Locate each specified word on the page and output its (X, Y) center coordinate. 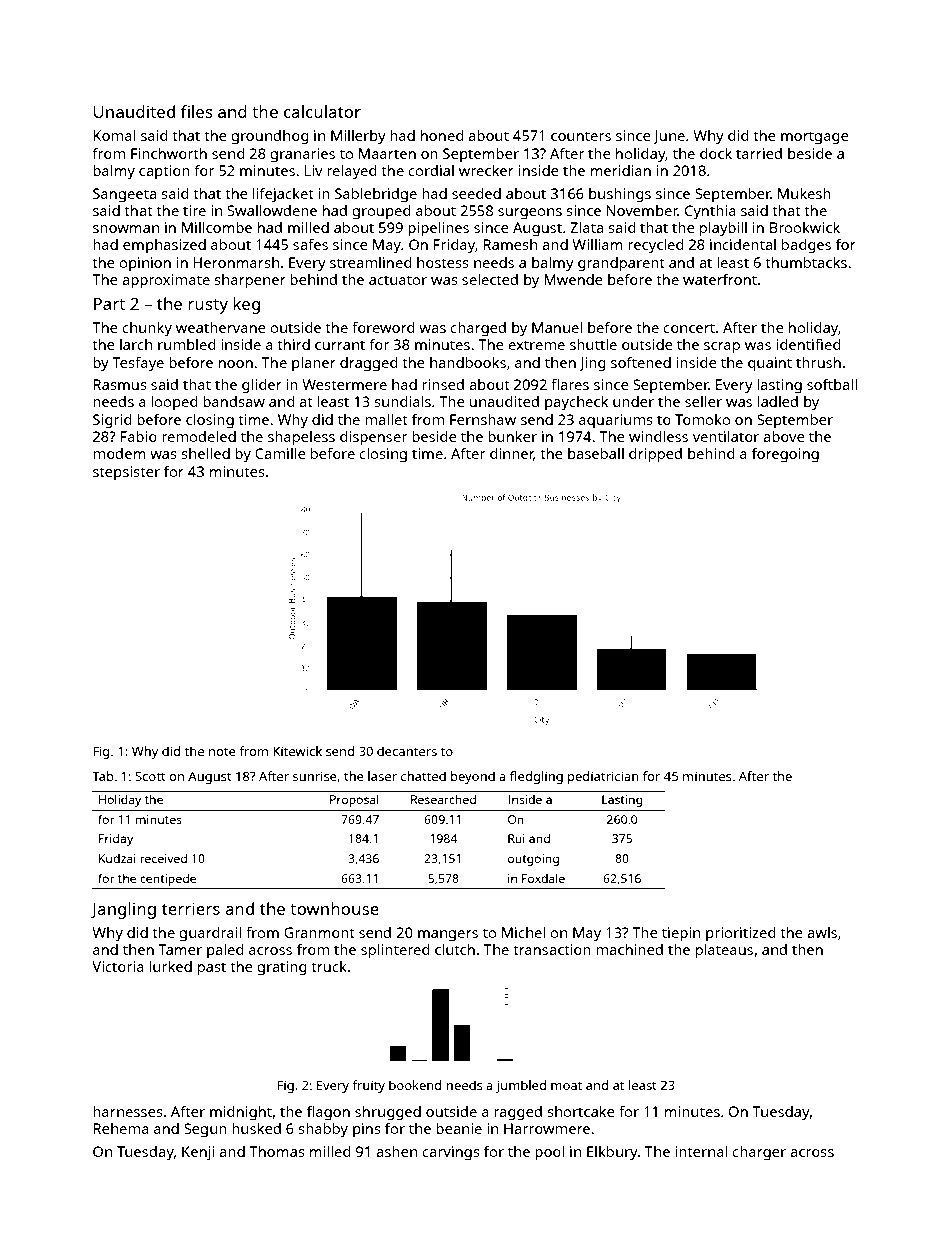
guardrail (210, 934)
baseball (596, 453)
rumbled (187, 344)
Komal (114, 135)
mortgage (815, 138)
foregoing (785, 455)
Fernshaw (483, 419)
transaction (552, 949)
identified (808, 344)
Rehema (121, 1128)
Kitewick (297, 751)
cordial (431, 170)
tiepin (681, 934)
